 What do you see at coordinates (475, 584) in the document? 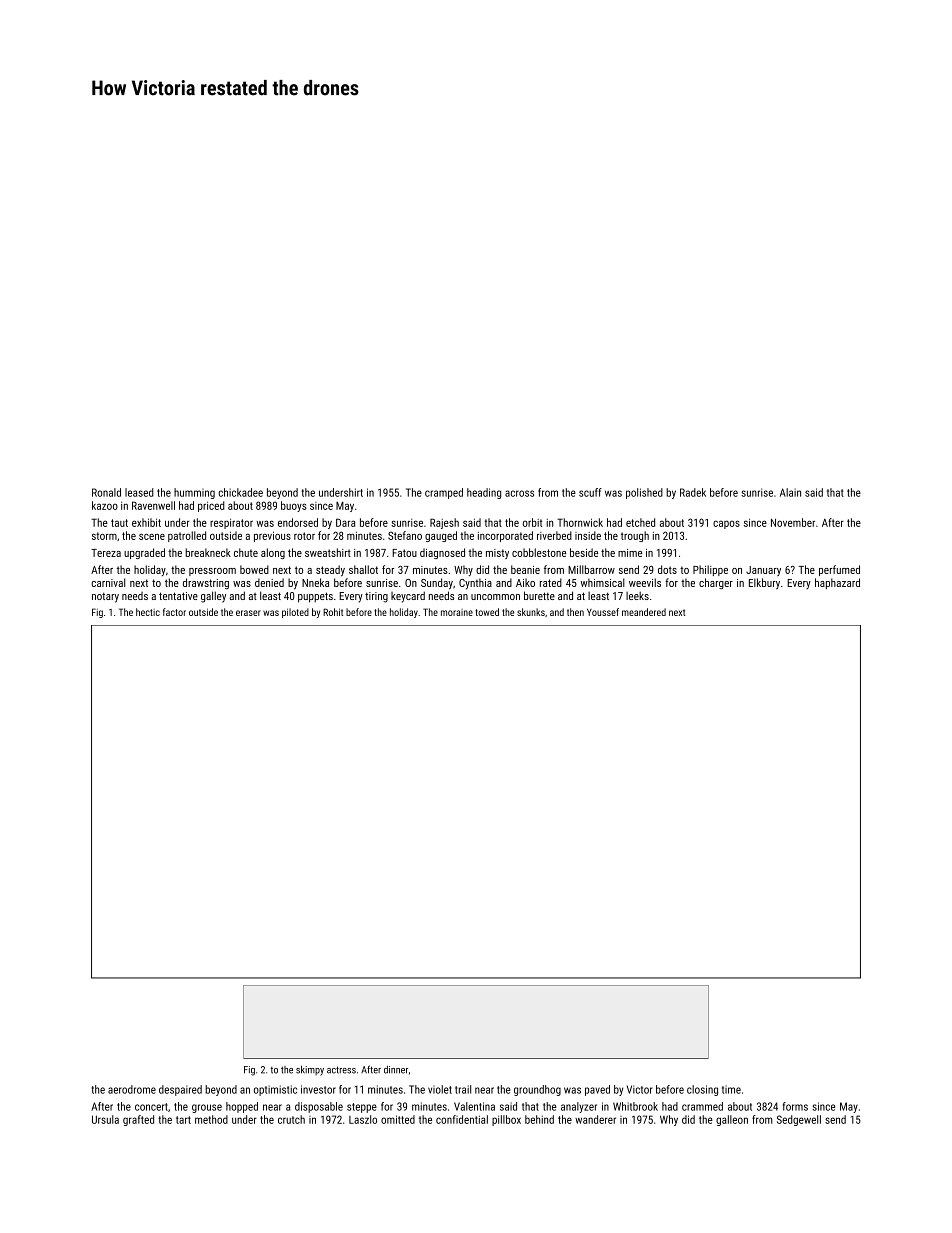
I see `Cynthia` at bounding box center [475, 584].
